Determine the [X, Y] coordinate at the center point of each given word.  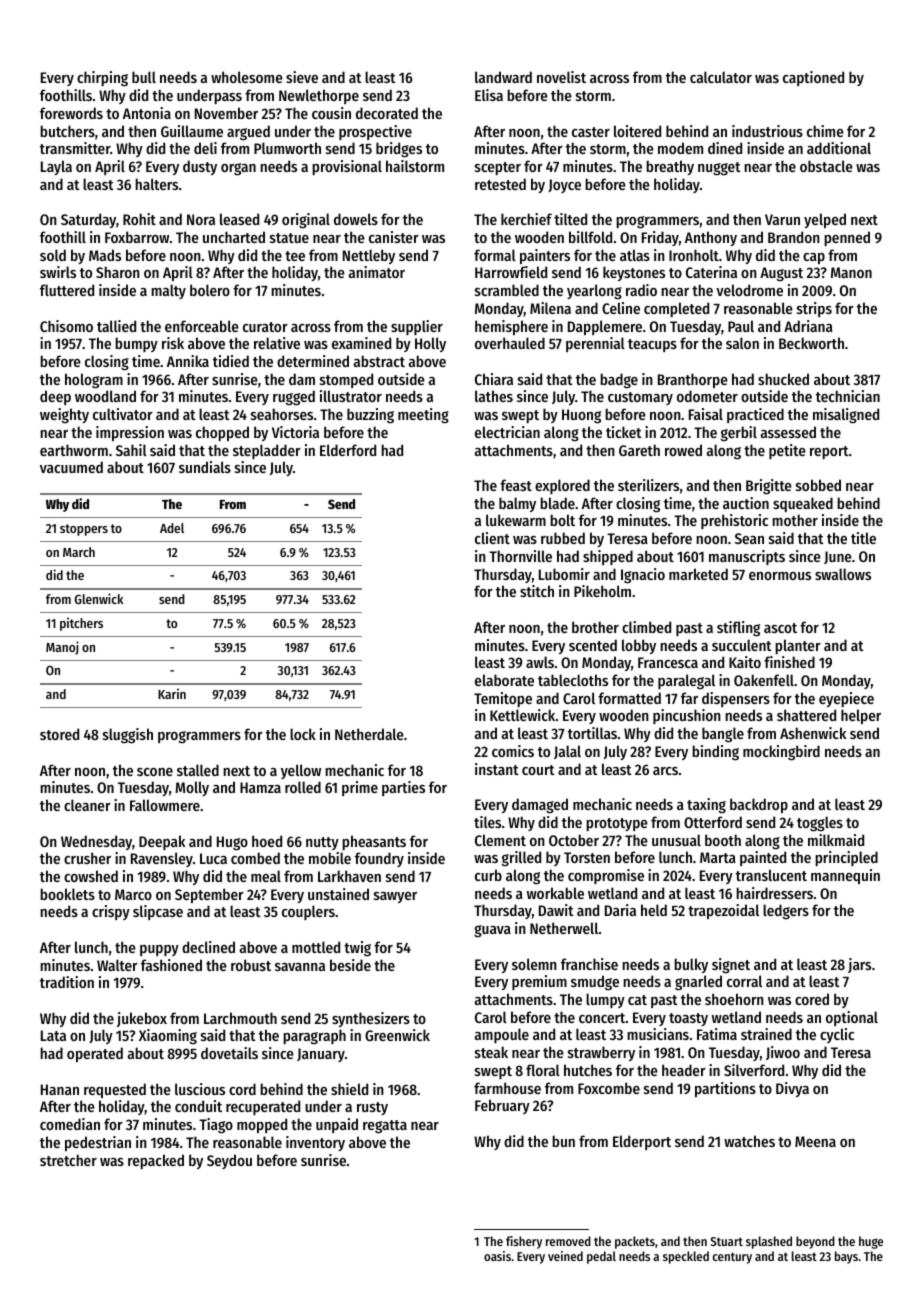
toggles [820, 824]
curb [488, 875]
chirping [102, 79]
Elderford [348, 450]
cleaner [87, 805]
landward [503, 77]
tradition [67, 982]
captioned [813, 78]
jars [859, 965]
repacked [156, 1161]
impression [130, 433]
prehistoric [734, 521]
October [574, 840]
